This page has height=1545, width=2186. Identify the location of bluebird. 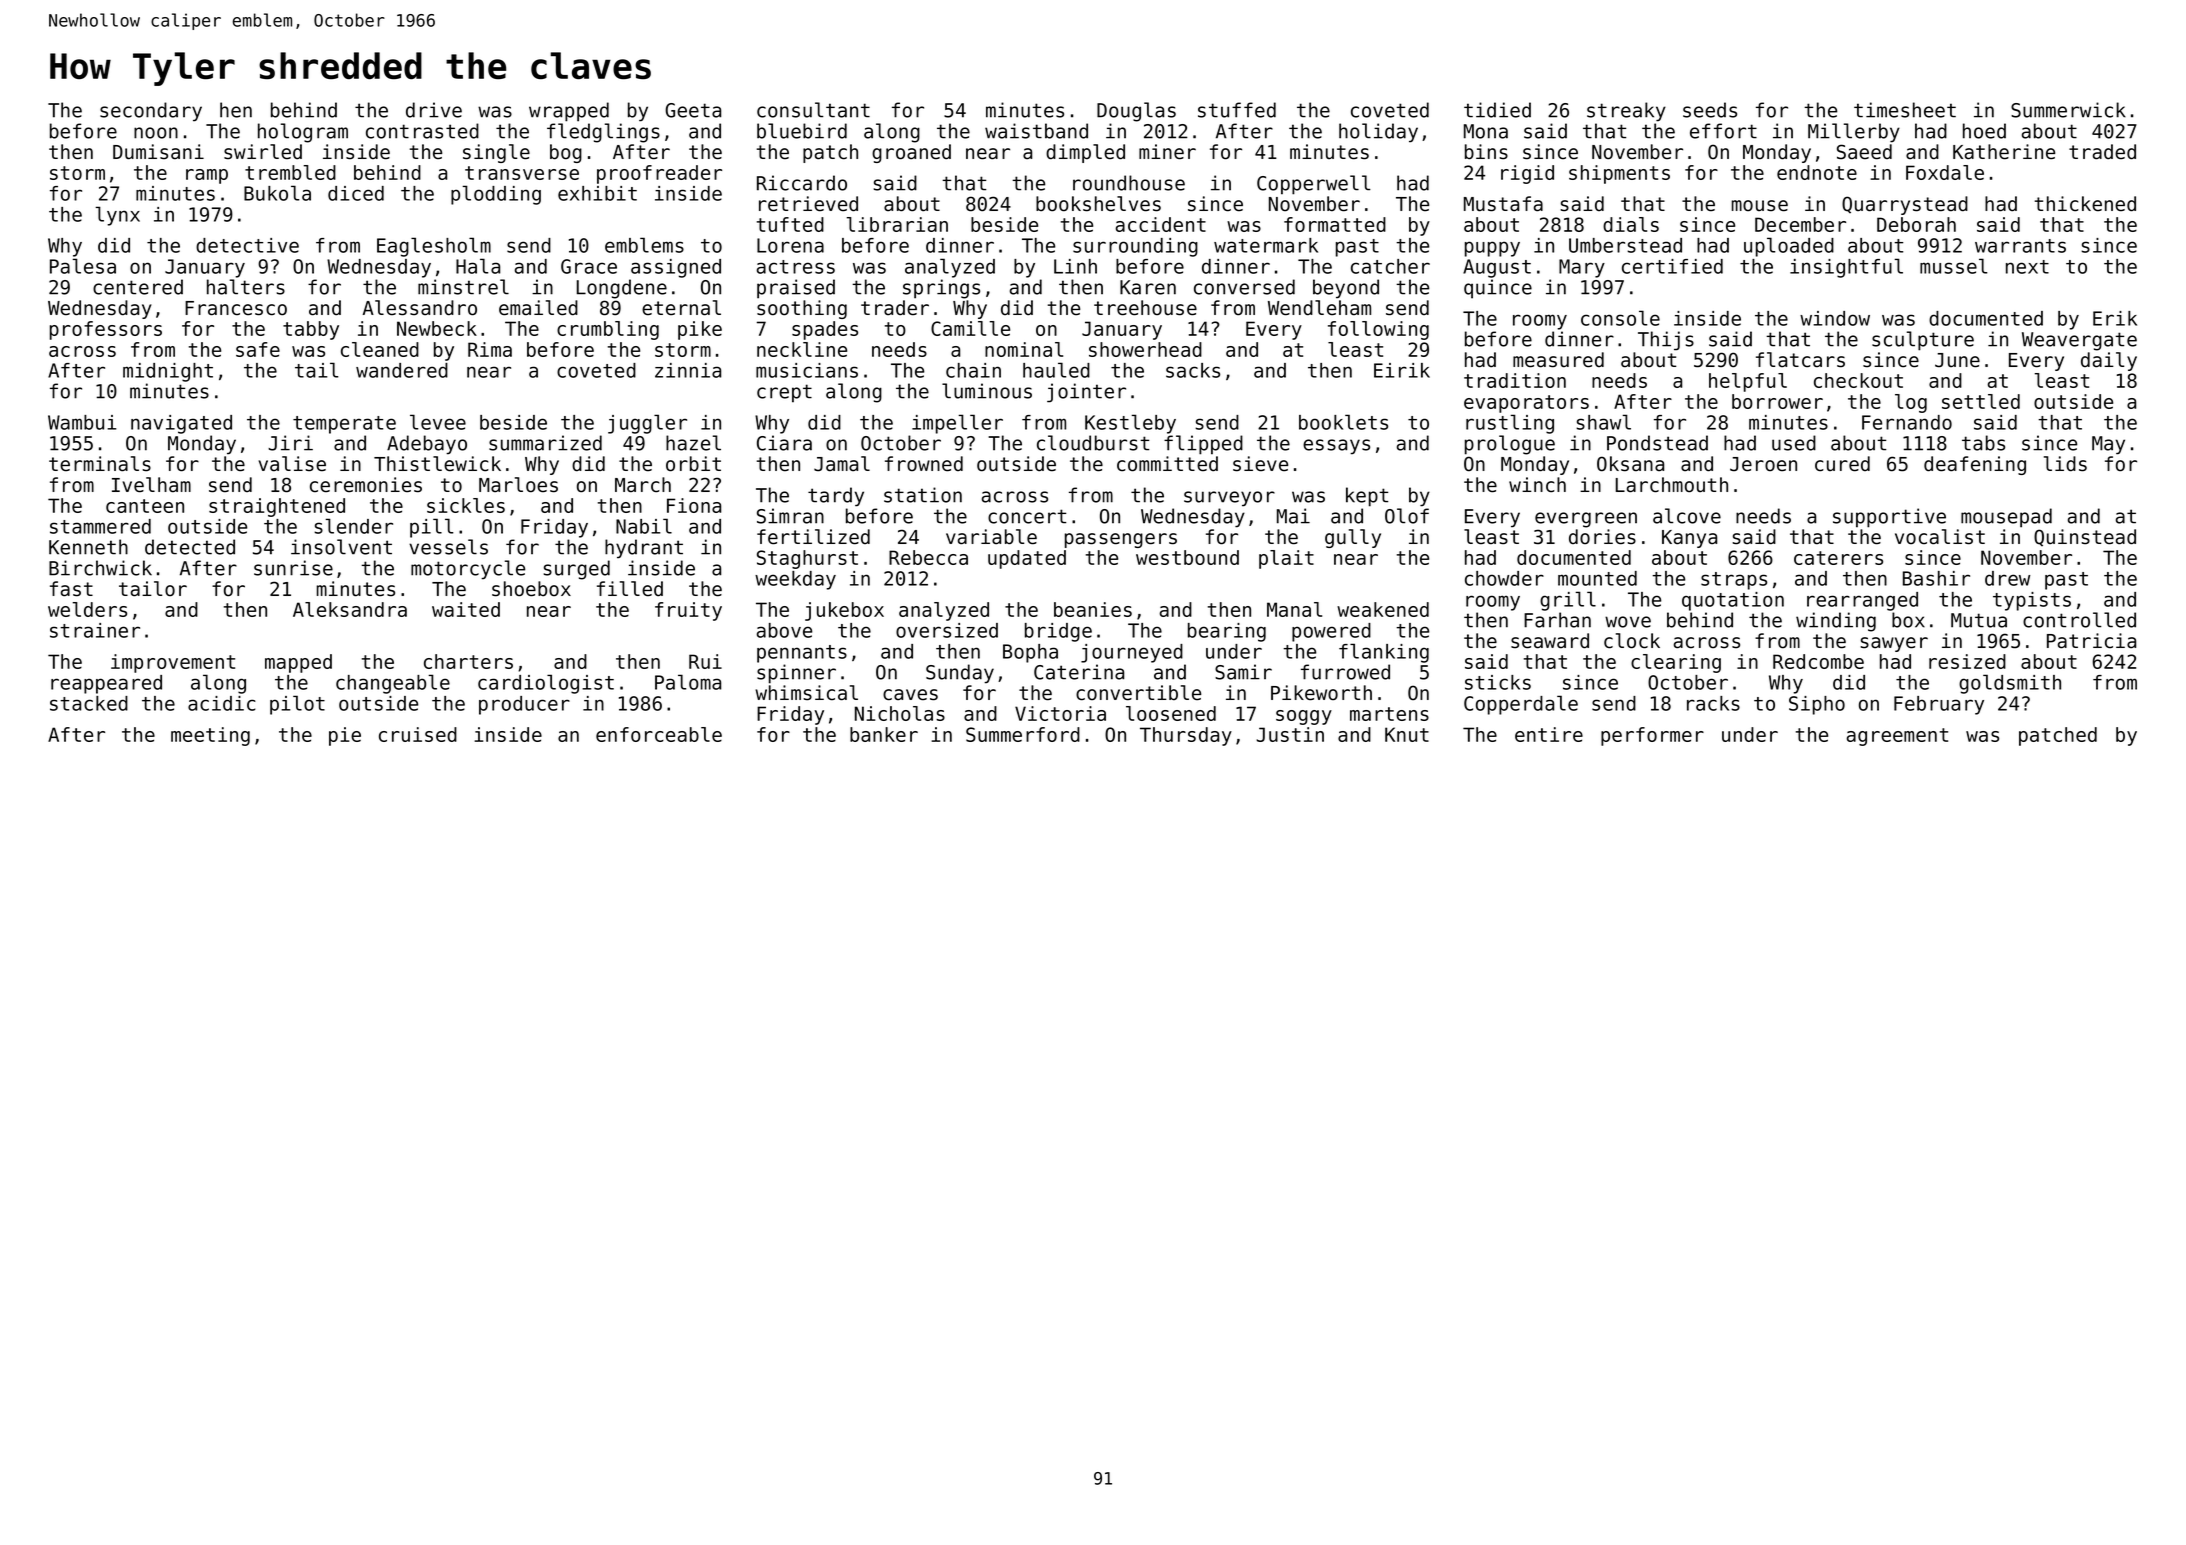
(802, 131).
